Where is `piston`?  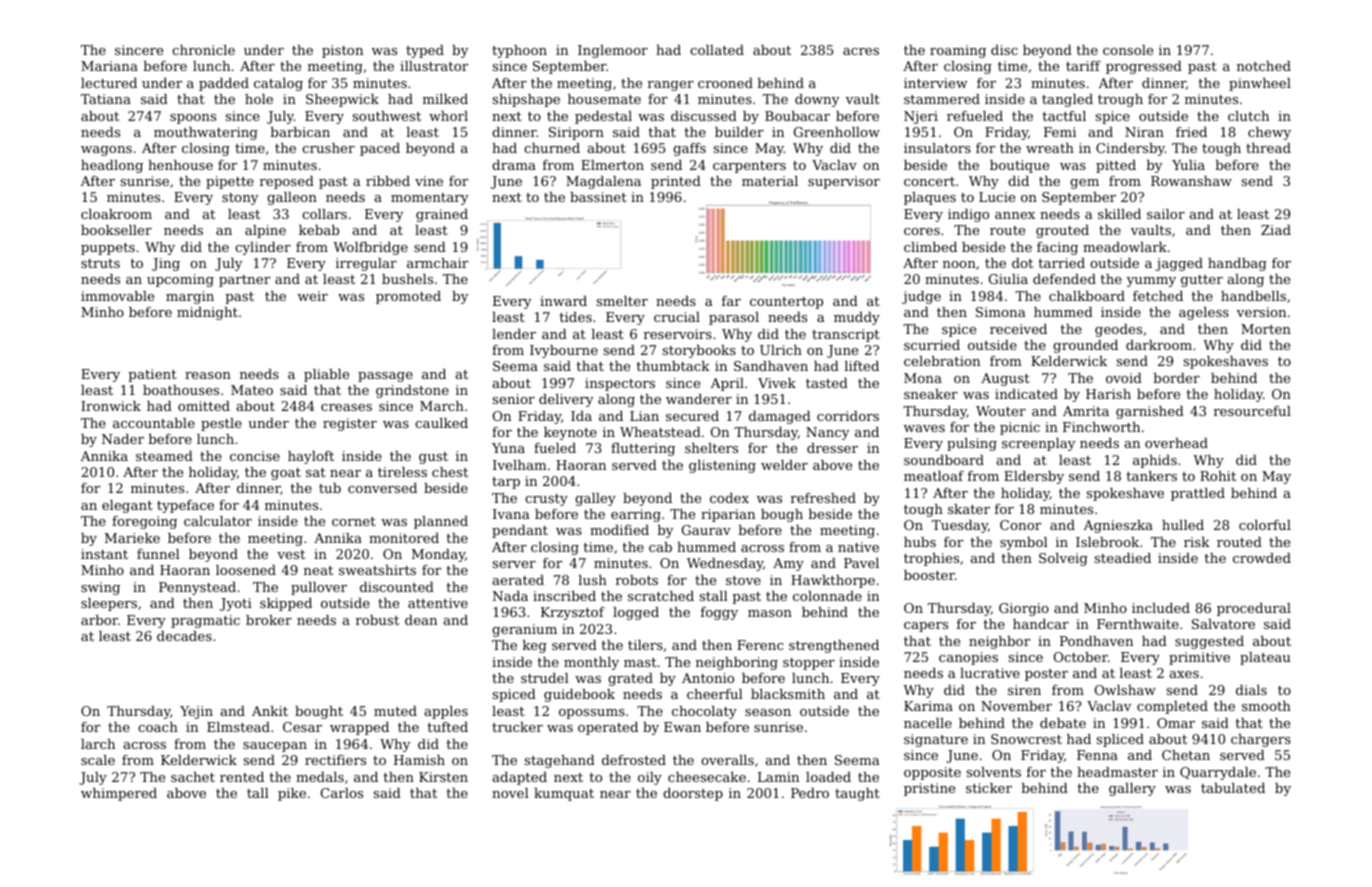
piston is located at coordinates (342, 51).
